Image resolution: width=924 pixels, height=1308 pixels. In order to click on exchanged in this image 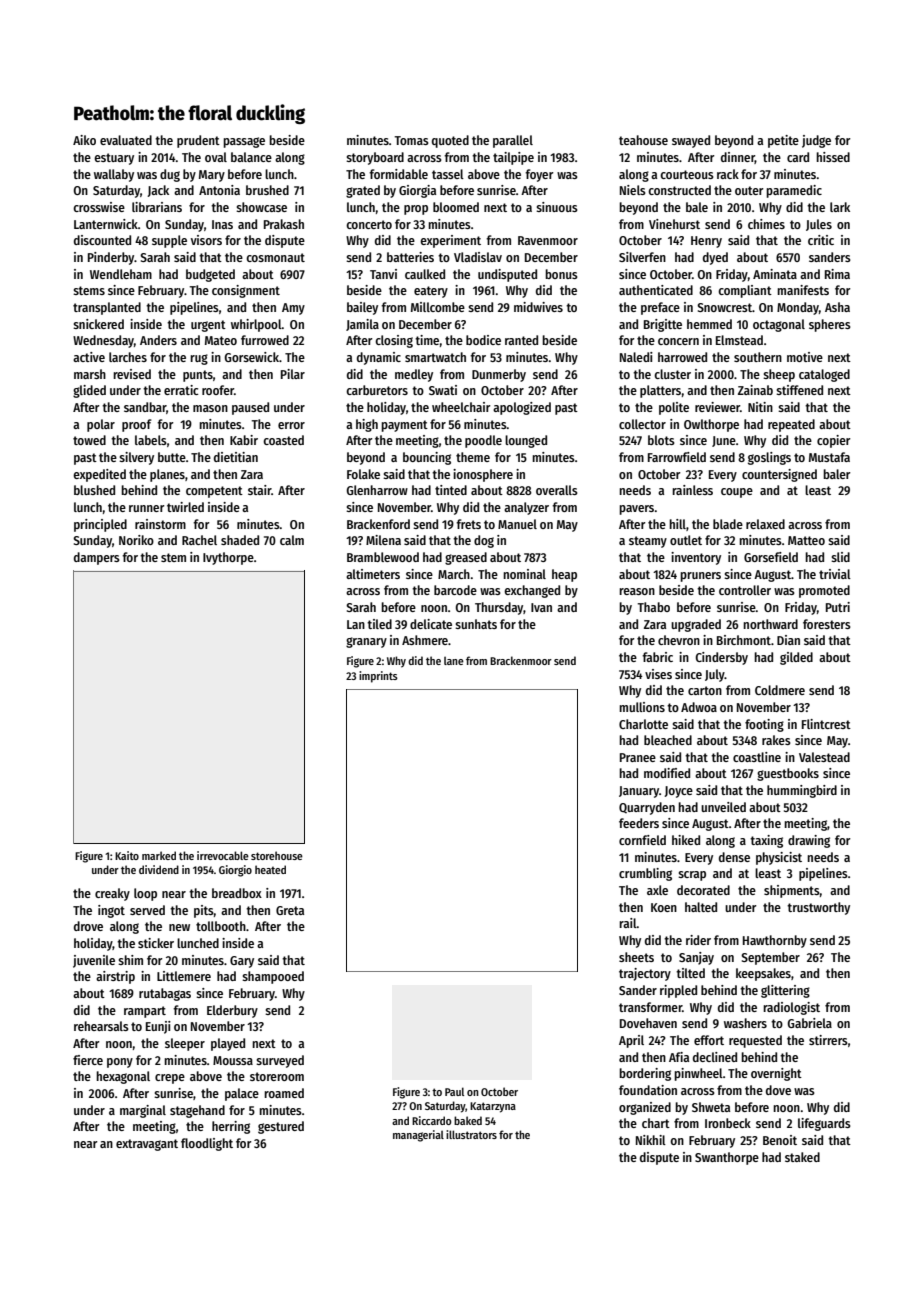, I will do `click(532, 591)`.
